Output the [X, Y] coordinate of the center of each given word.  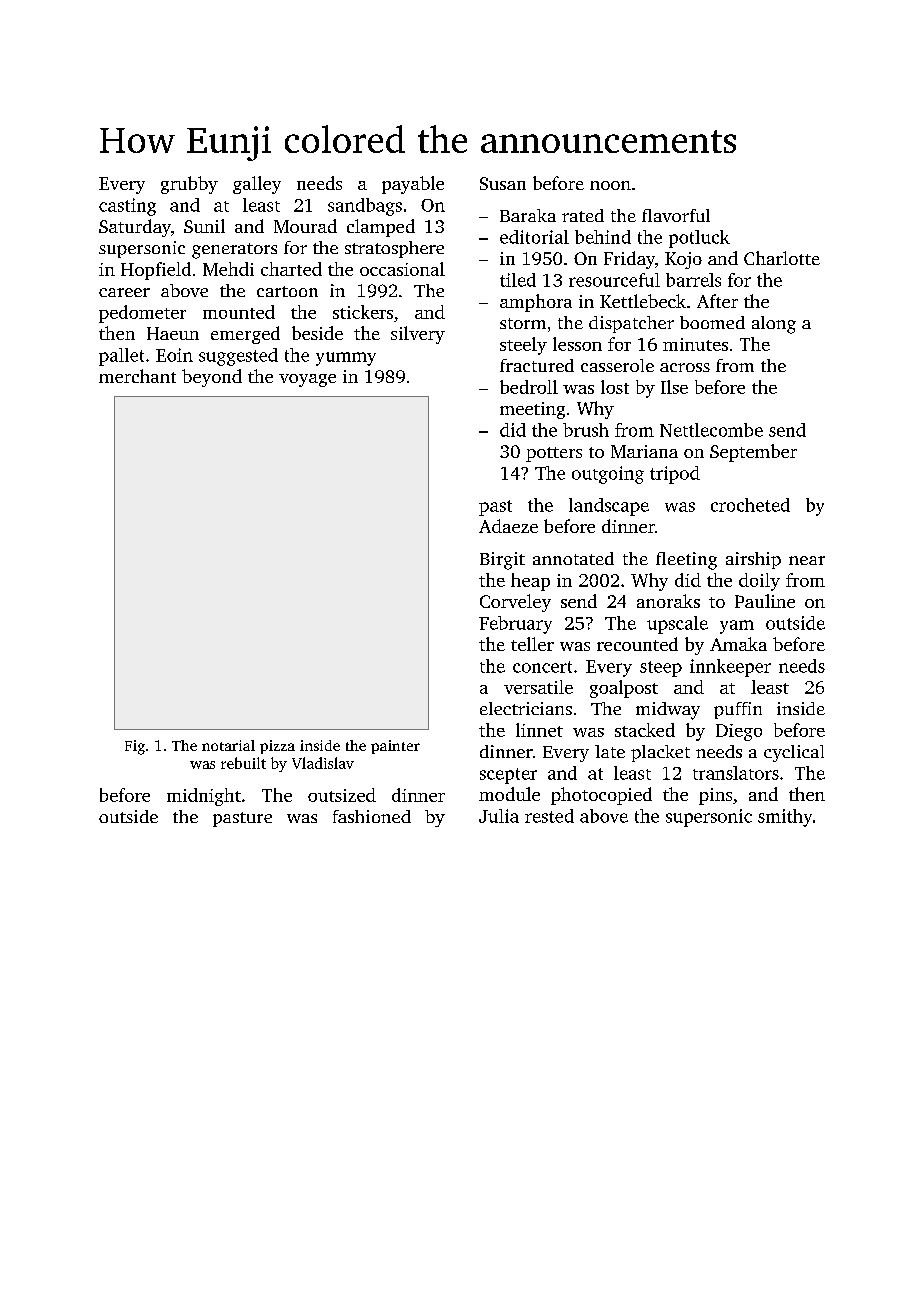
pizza [277, 747]
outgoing [608, 475]
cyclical [794, 753]
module [509, 794]
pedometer [142, 314]
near [807, 560]
